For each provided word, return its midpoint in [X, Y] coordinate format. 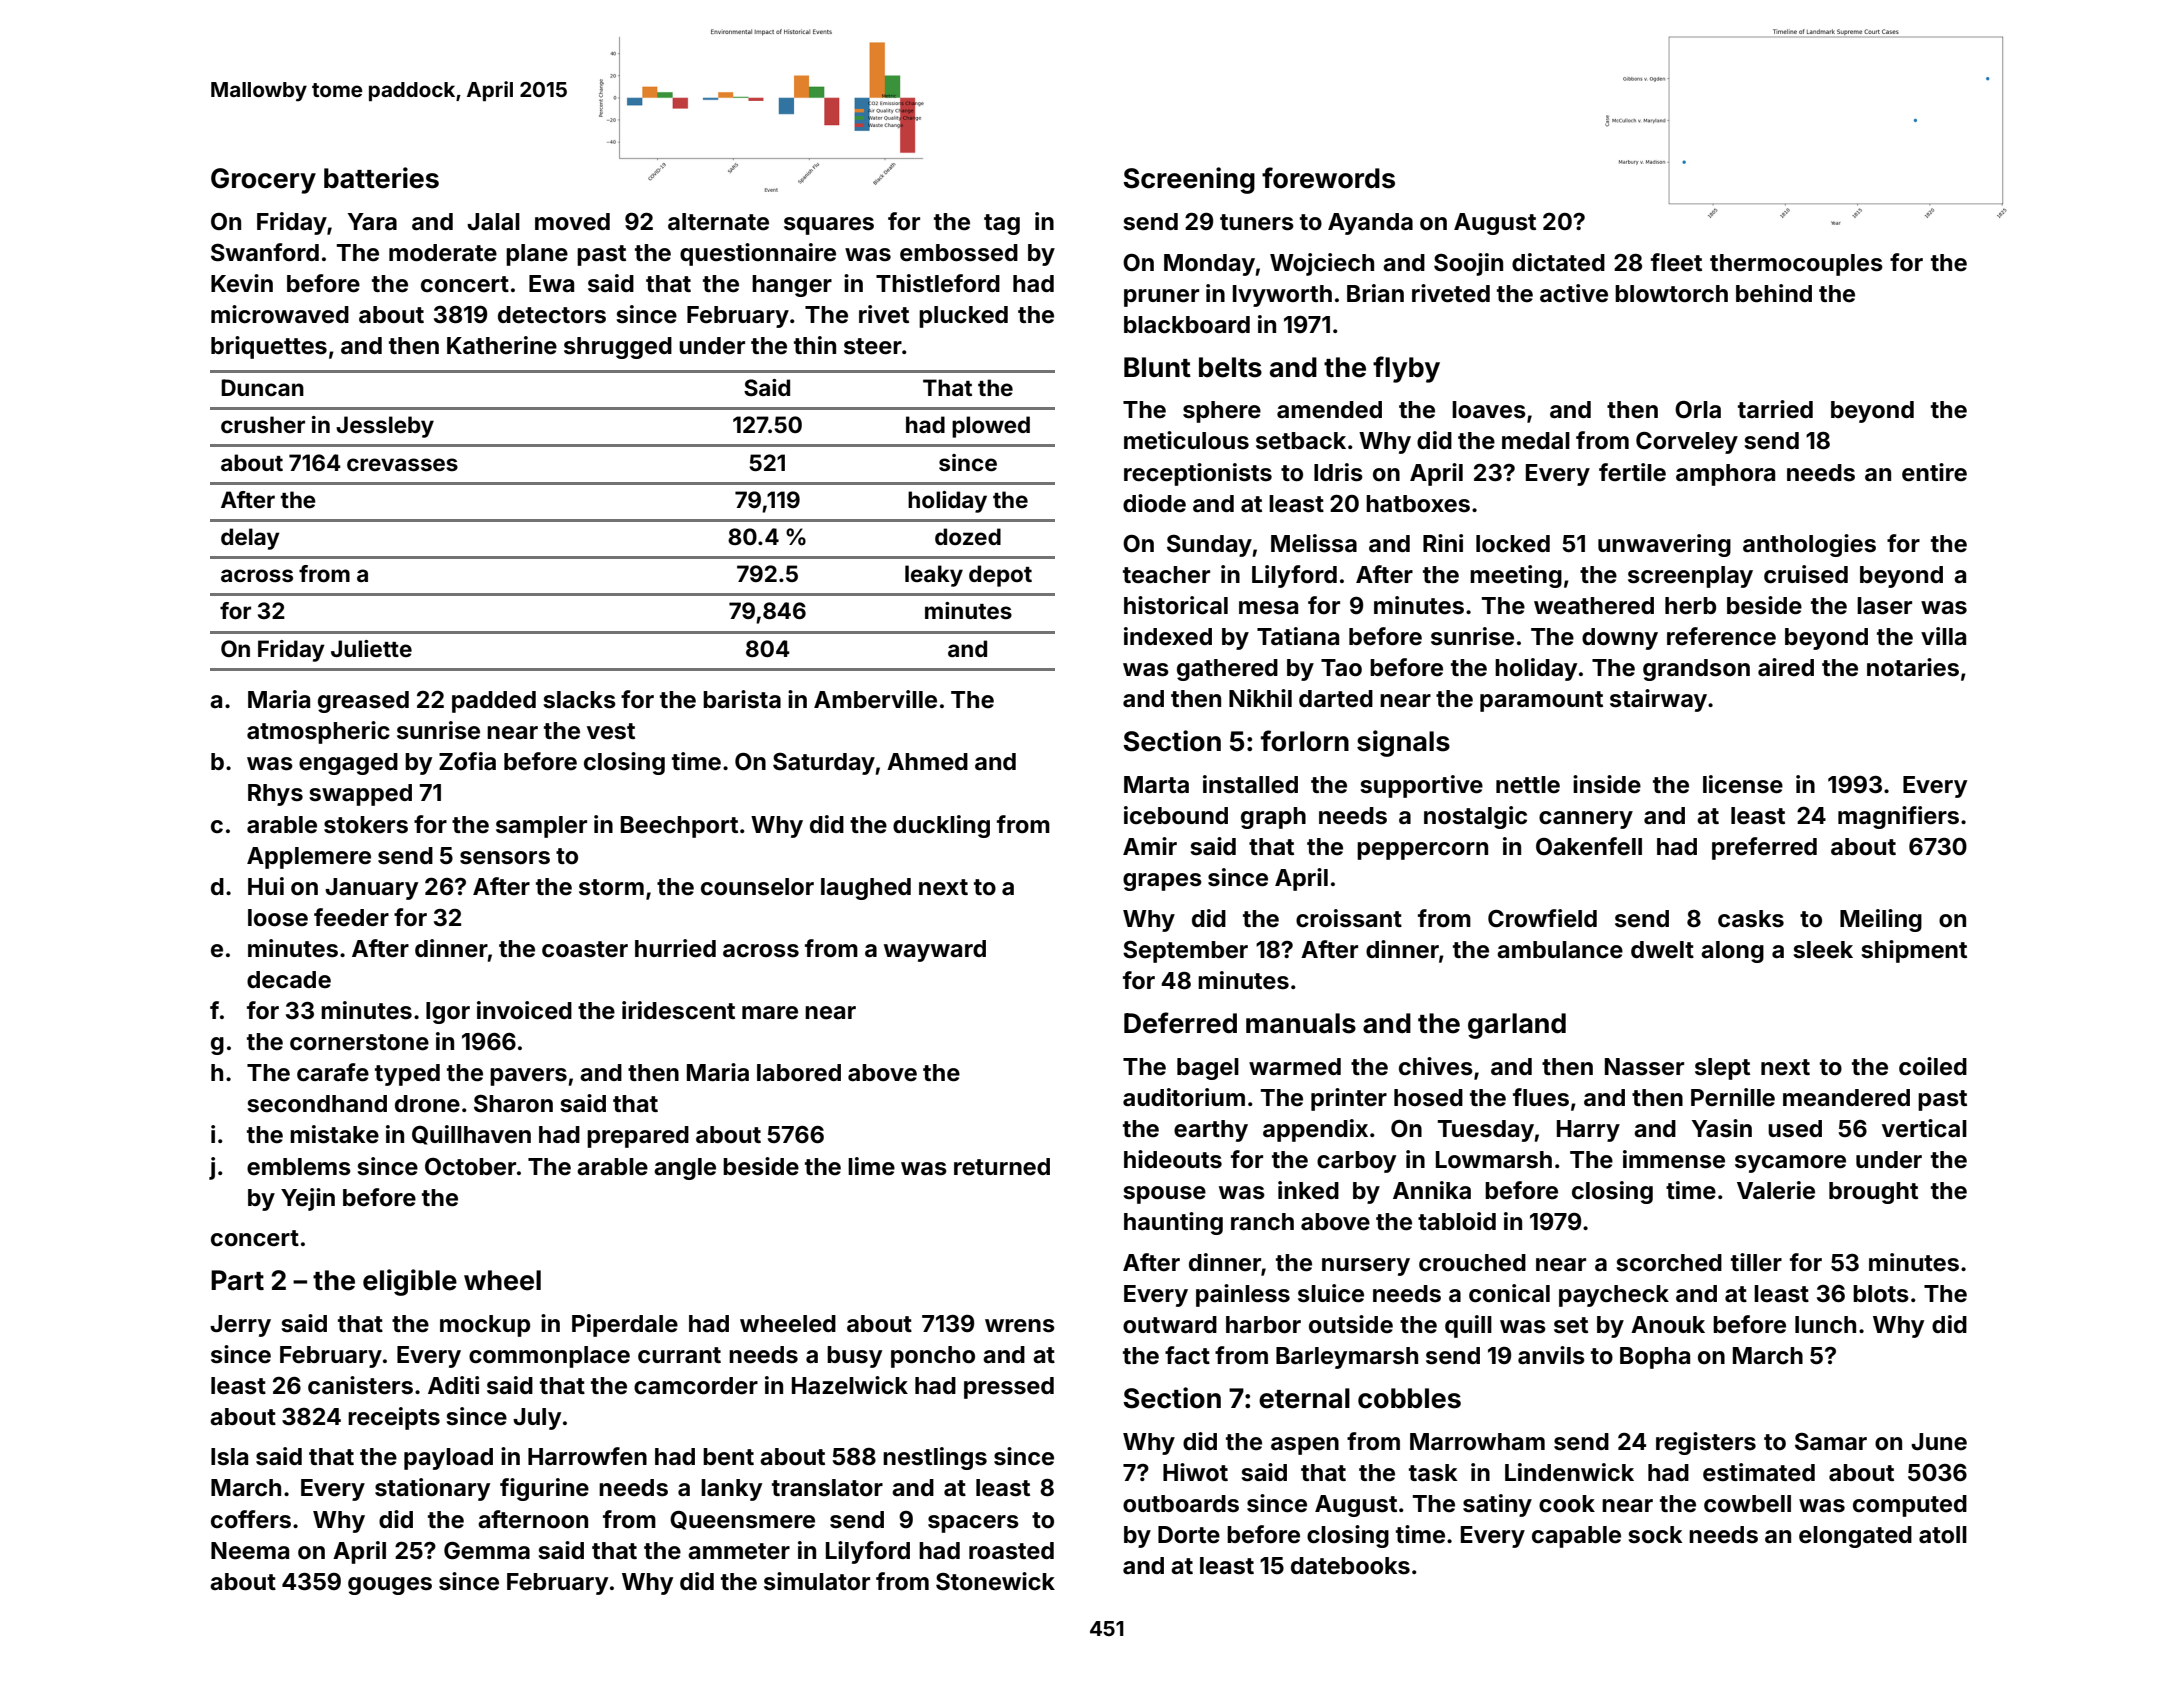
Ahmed [927, 762]
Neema [250, 1551]
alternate [718, 222]
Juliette [371, 648]
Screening [1189, 180]
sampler [541, 827]
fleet [1676, 262]
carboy [1356, 1162]
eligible [410, 1282]
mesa [1268, 608]
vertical [1924, 1128]
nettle [1528, 785]
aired [1786, 667]
